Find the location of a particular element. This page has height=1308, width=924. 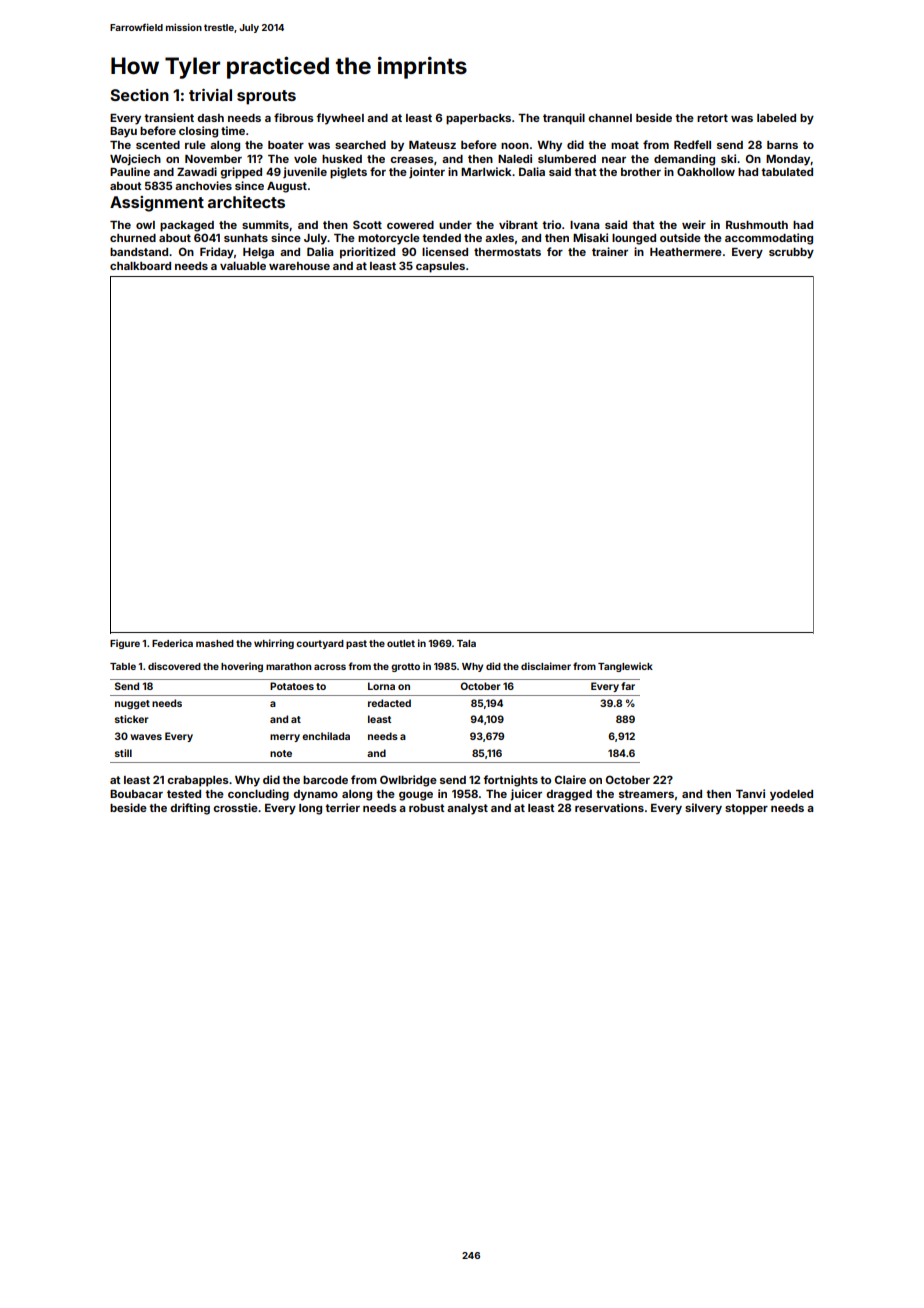

labeled is located at coordinates (776, 118).
